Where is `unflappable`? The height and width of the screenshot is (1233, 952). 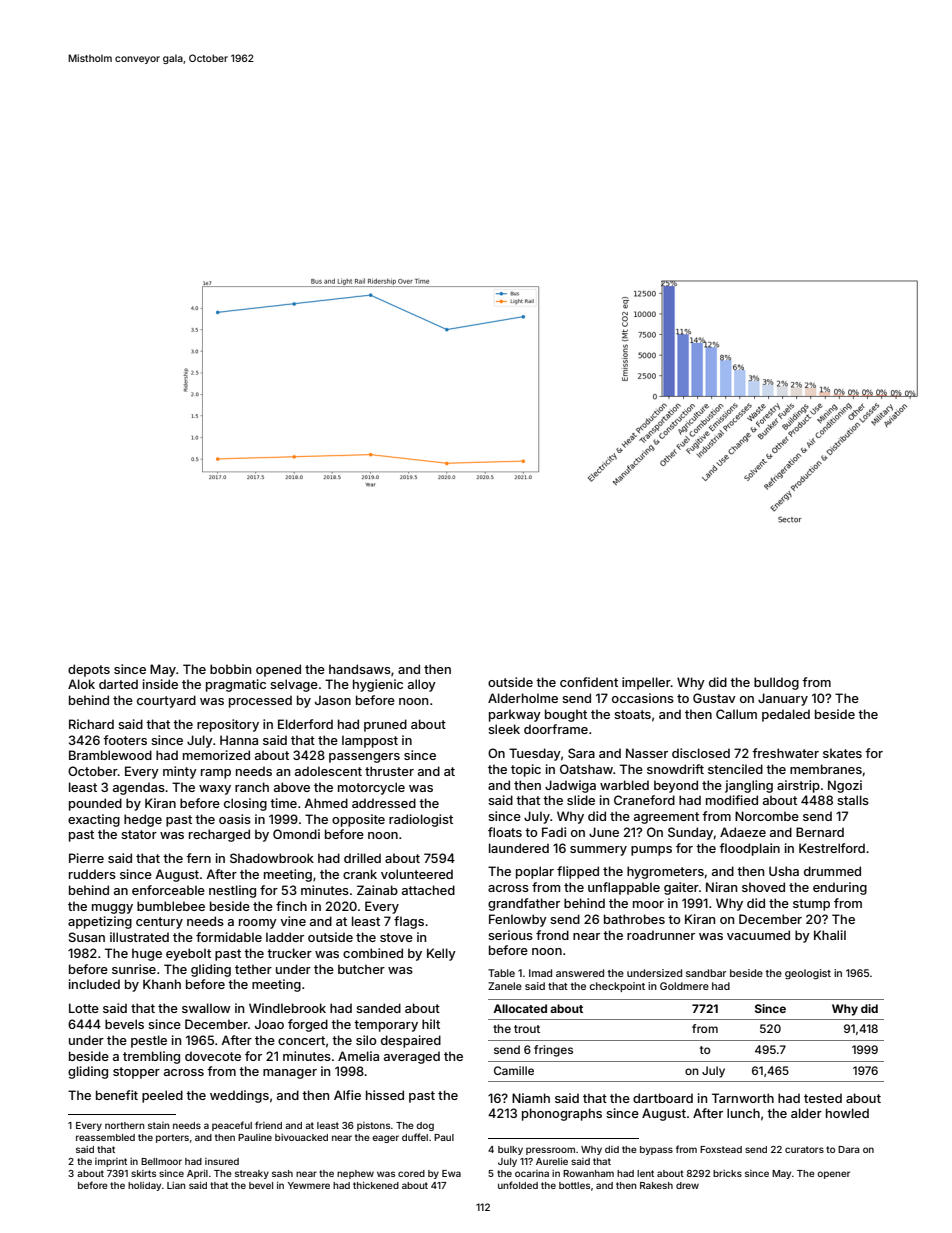
unflappable is located at coordinates (624, 888).
